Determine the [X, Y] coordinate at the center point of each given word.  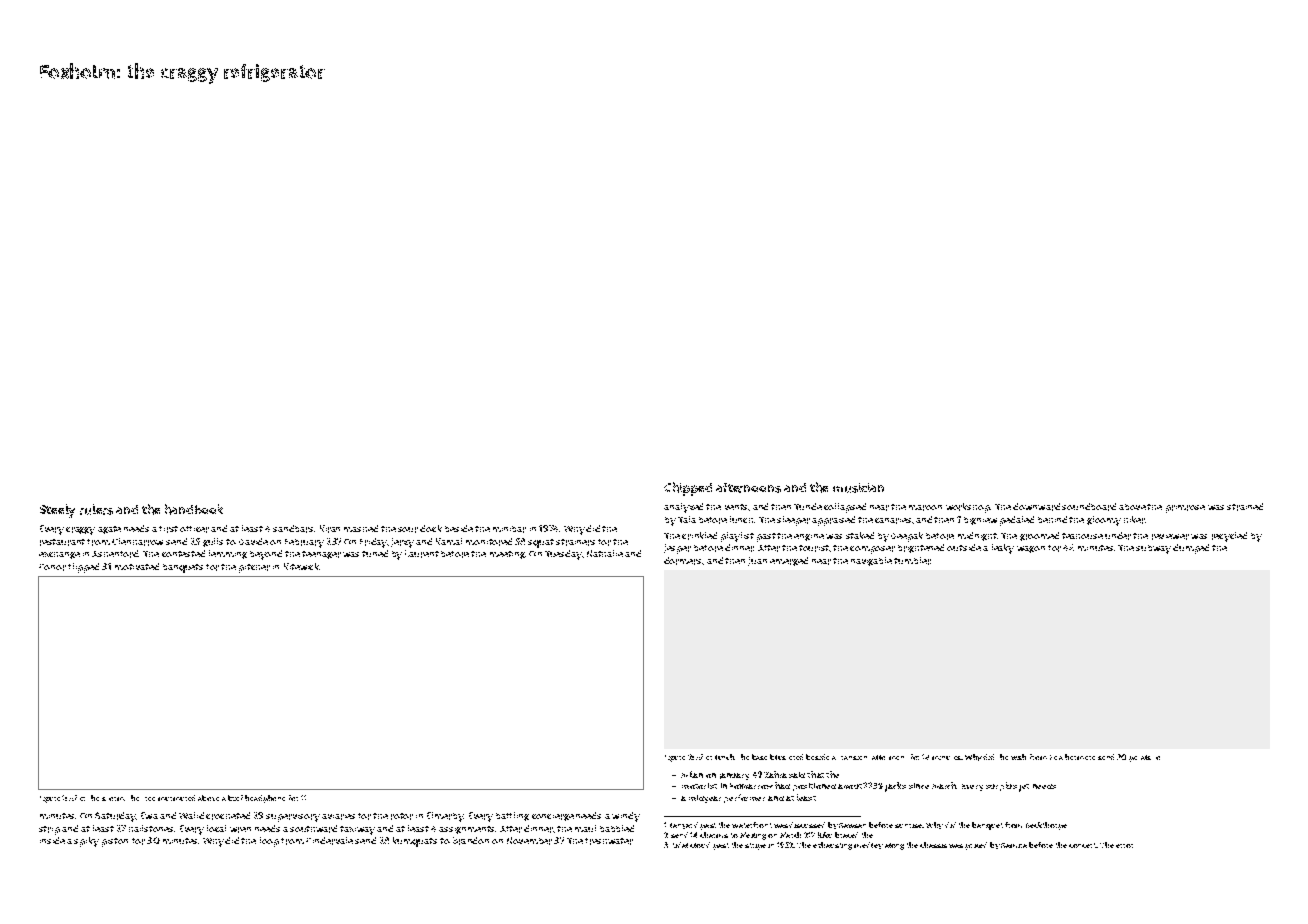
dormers [682, 561]
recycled [1229, 537]
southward [313, 829]
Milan [692, 774]
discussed [807, 825]
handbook [194, 509]
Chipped [688, 489]
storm [113, 799]
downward [1036, 507]
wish [1018, 757]
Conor [52, 567]
